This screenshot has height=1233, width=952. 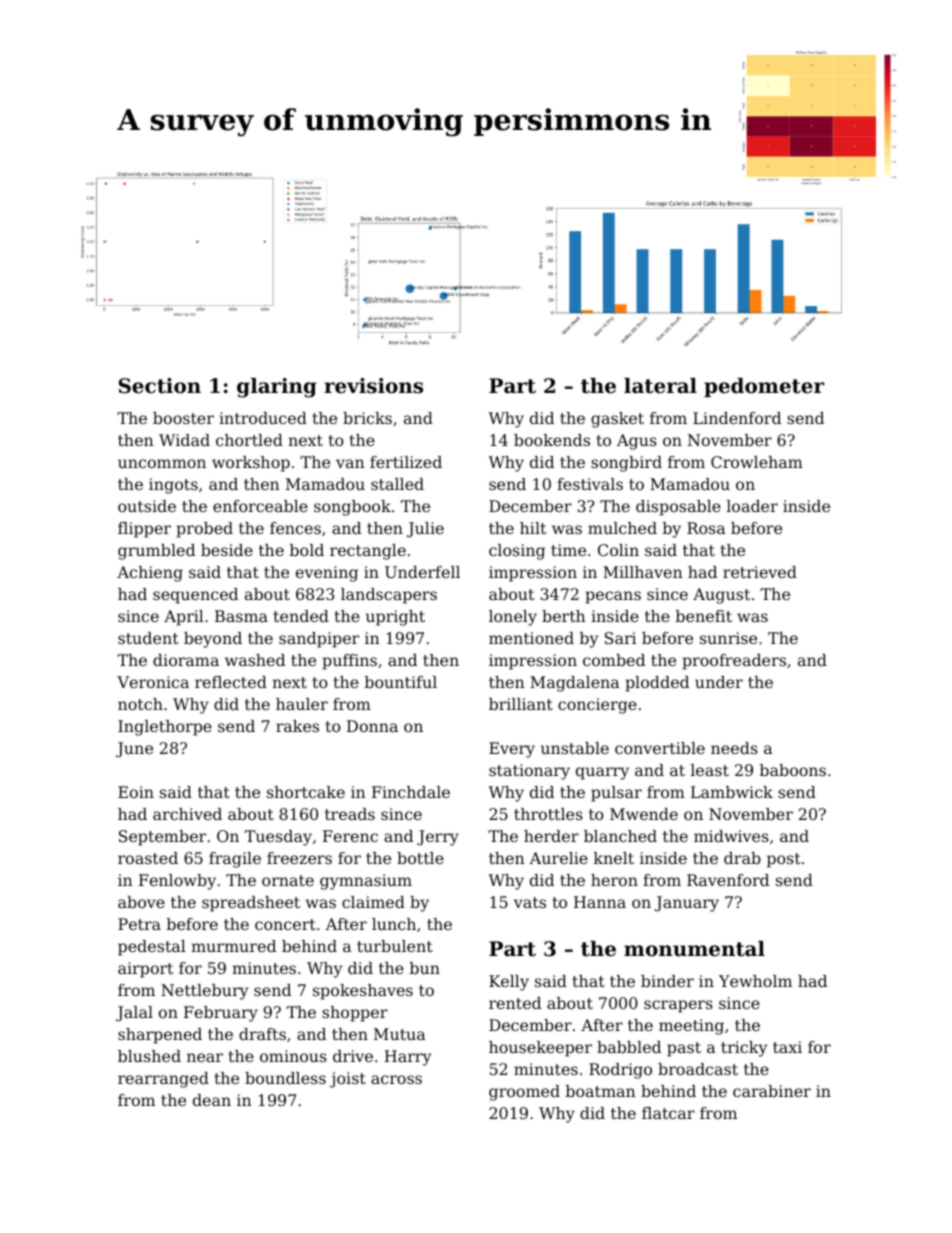 I want to click on flipper, so click(x=144, y=530).
